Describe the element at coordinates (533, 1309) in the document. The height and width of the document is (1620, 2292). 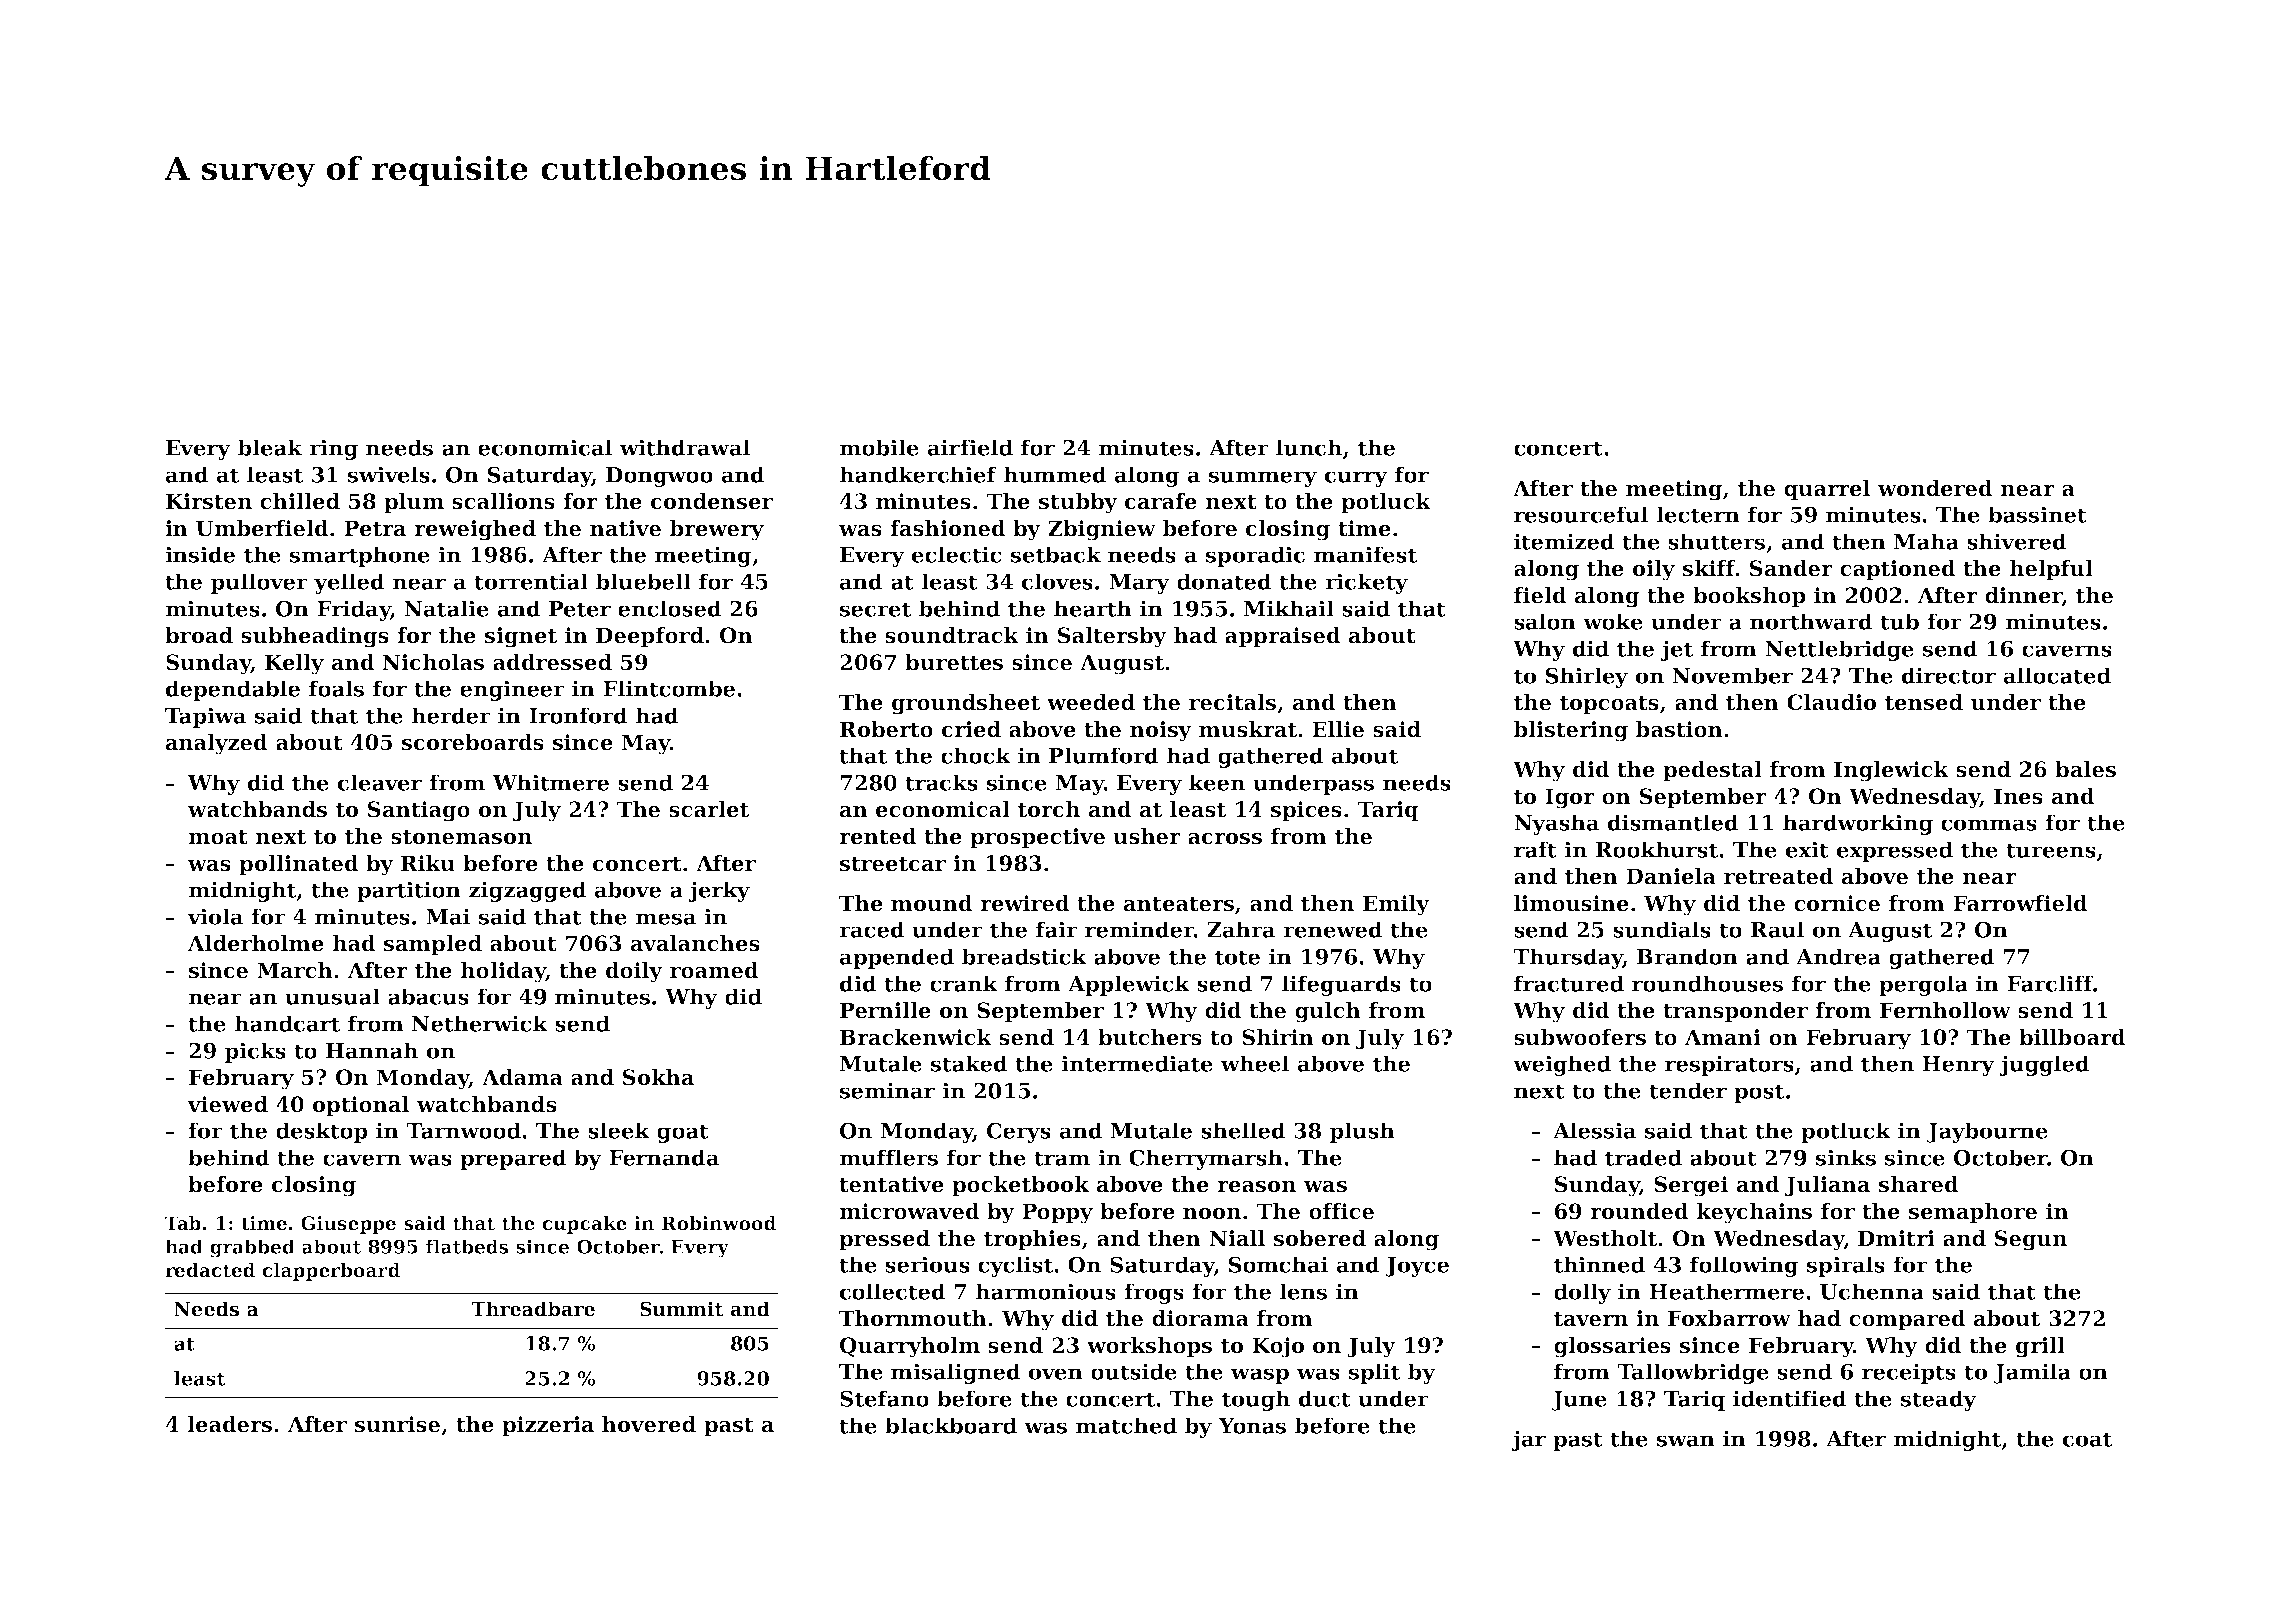
I see `Threadbare` at that location.
